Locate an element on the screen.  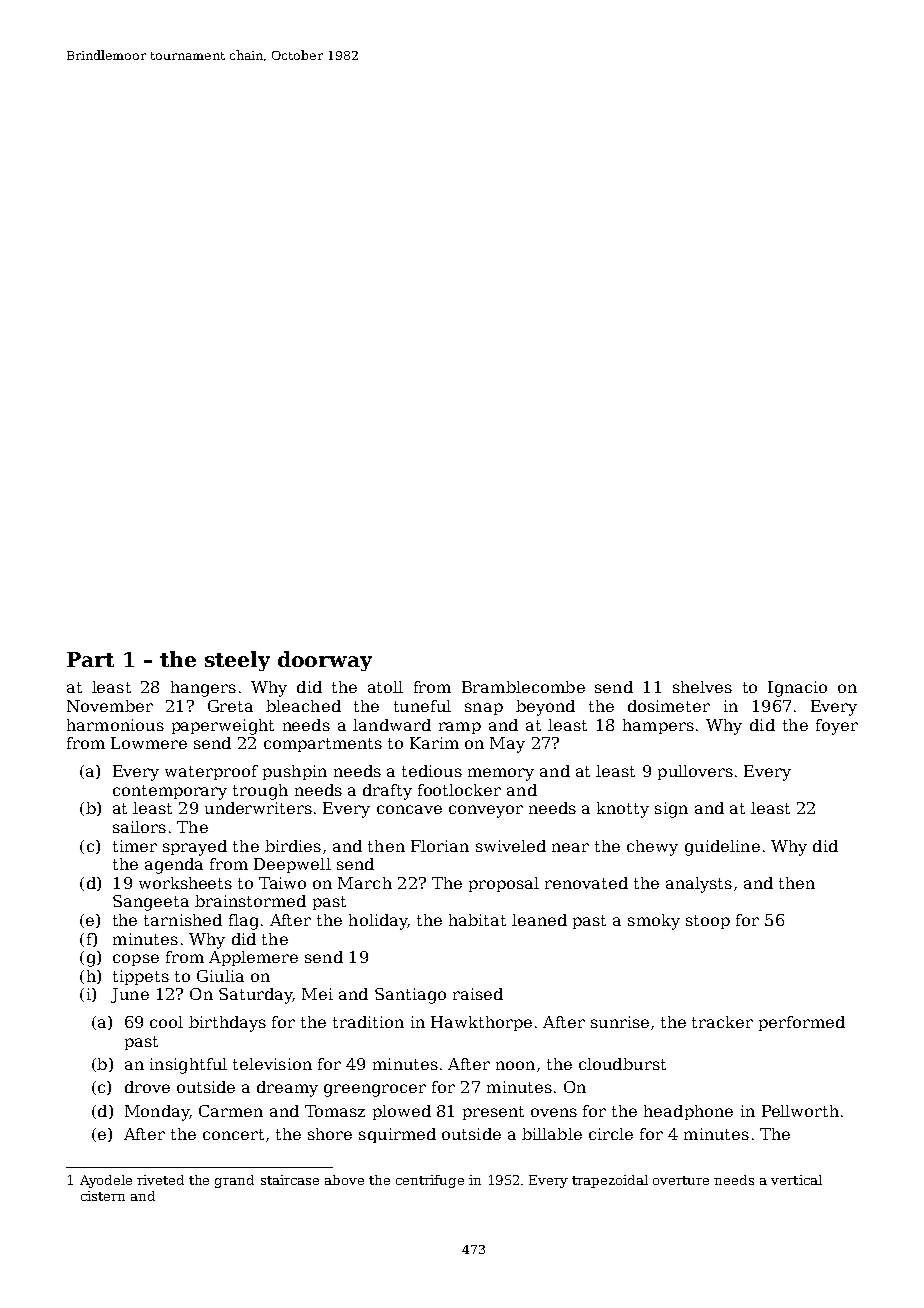
copse is located at coordinates (136, 960).
